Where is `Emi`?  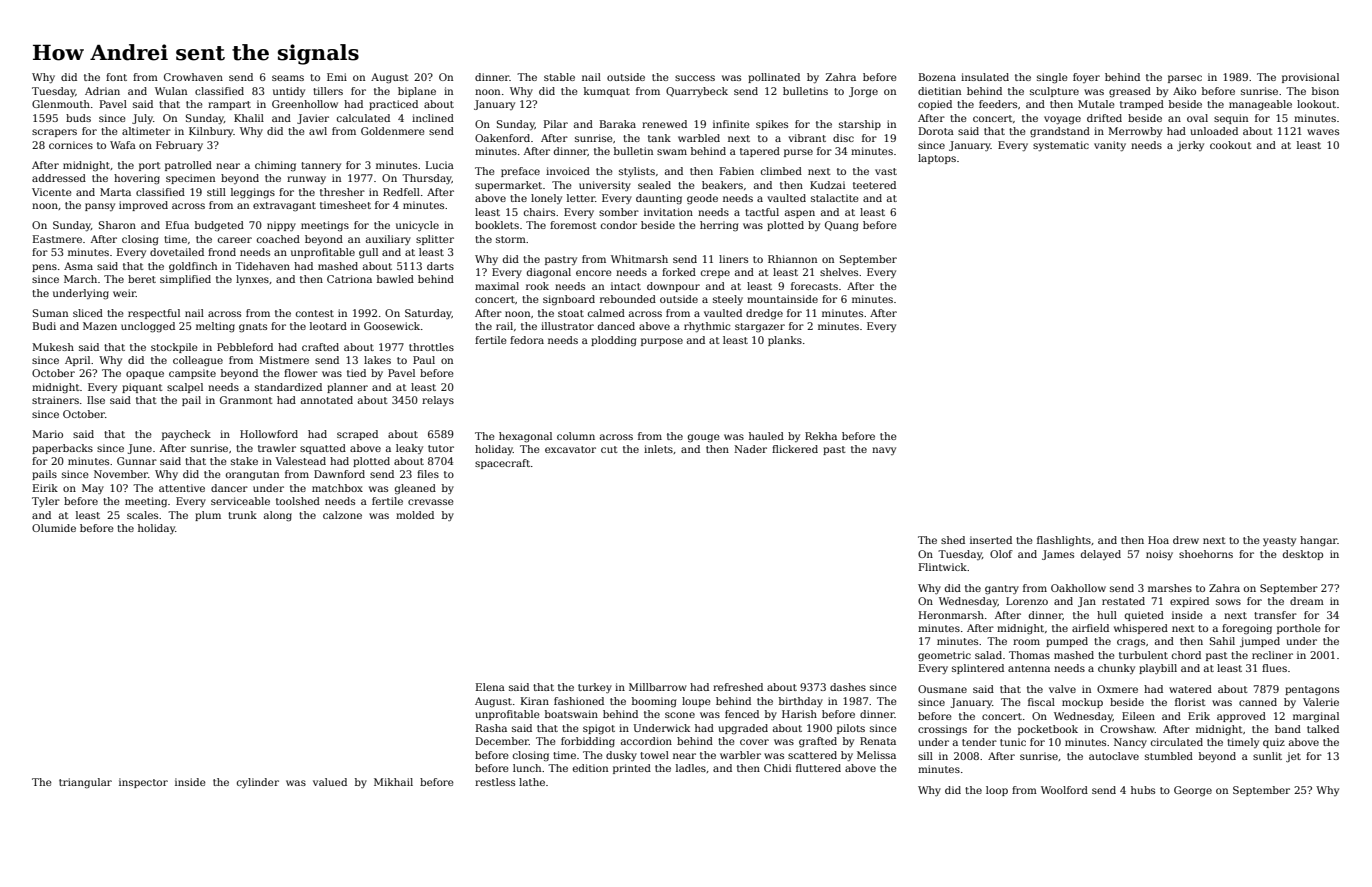 Emi is located at coordinates (337, 77).
